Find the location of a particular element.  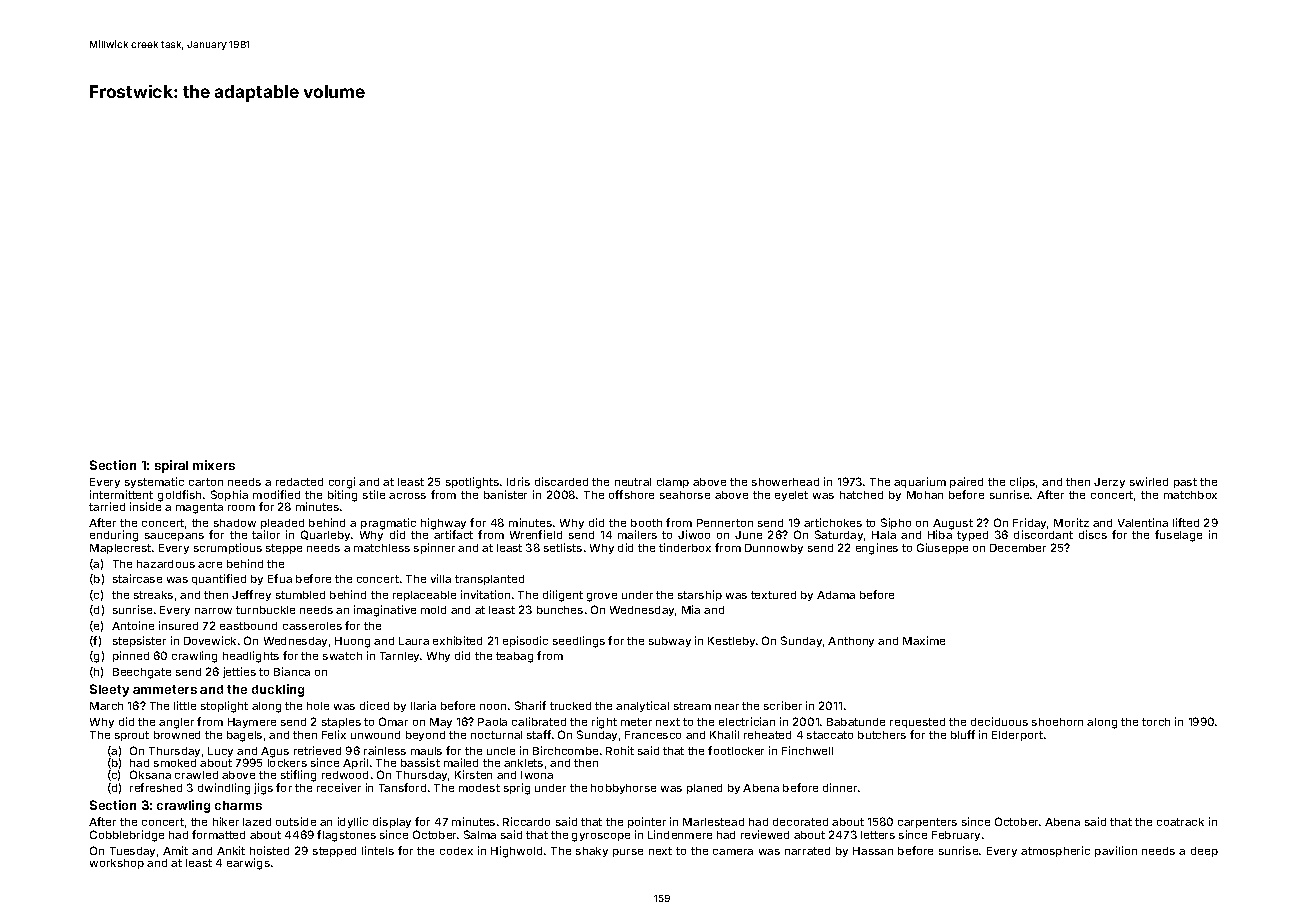

workshop is located at coordinates (117, 864).
